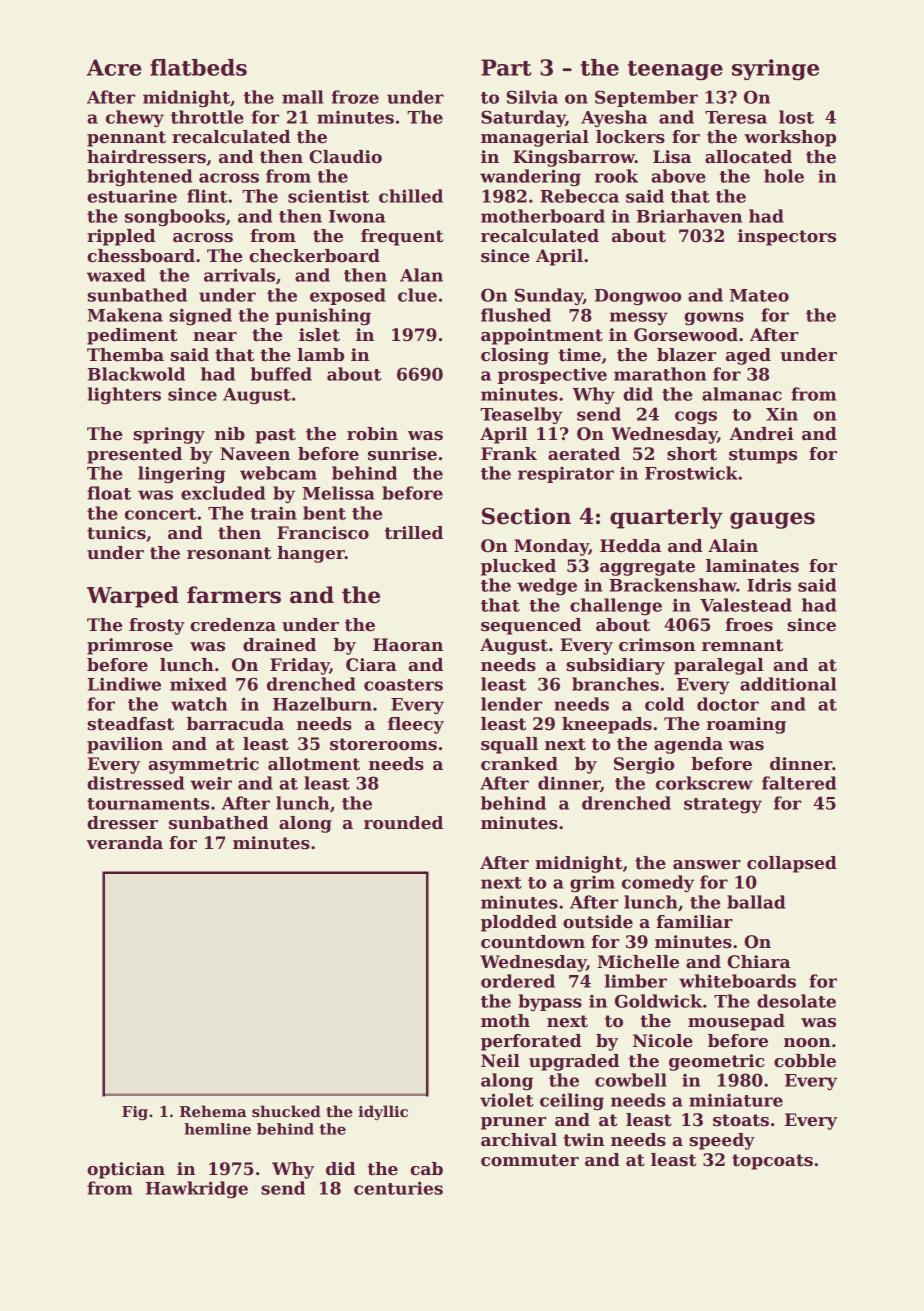 Image resolution: width=924 pixels, height=1311 pixels. Describe the element at coordinates (782, 414) in the document. I see `Xin` at that location.
